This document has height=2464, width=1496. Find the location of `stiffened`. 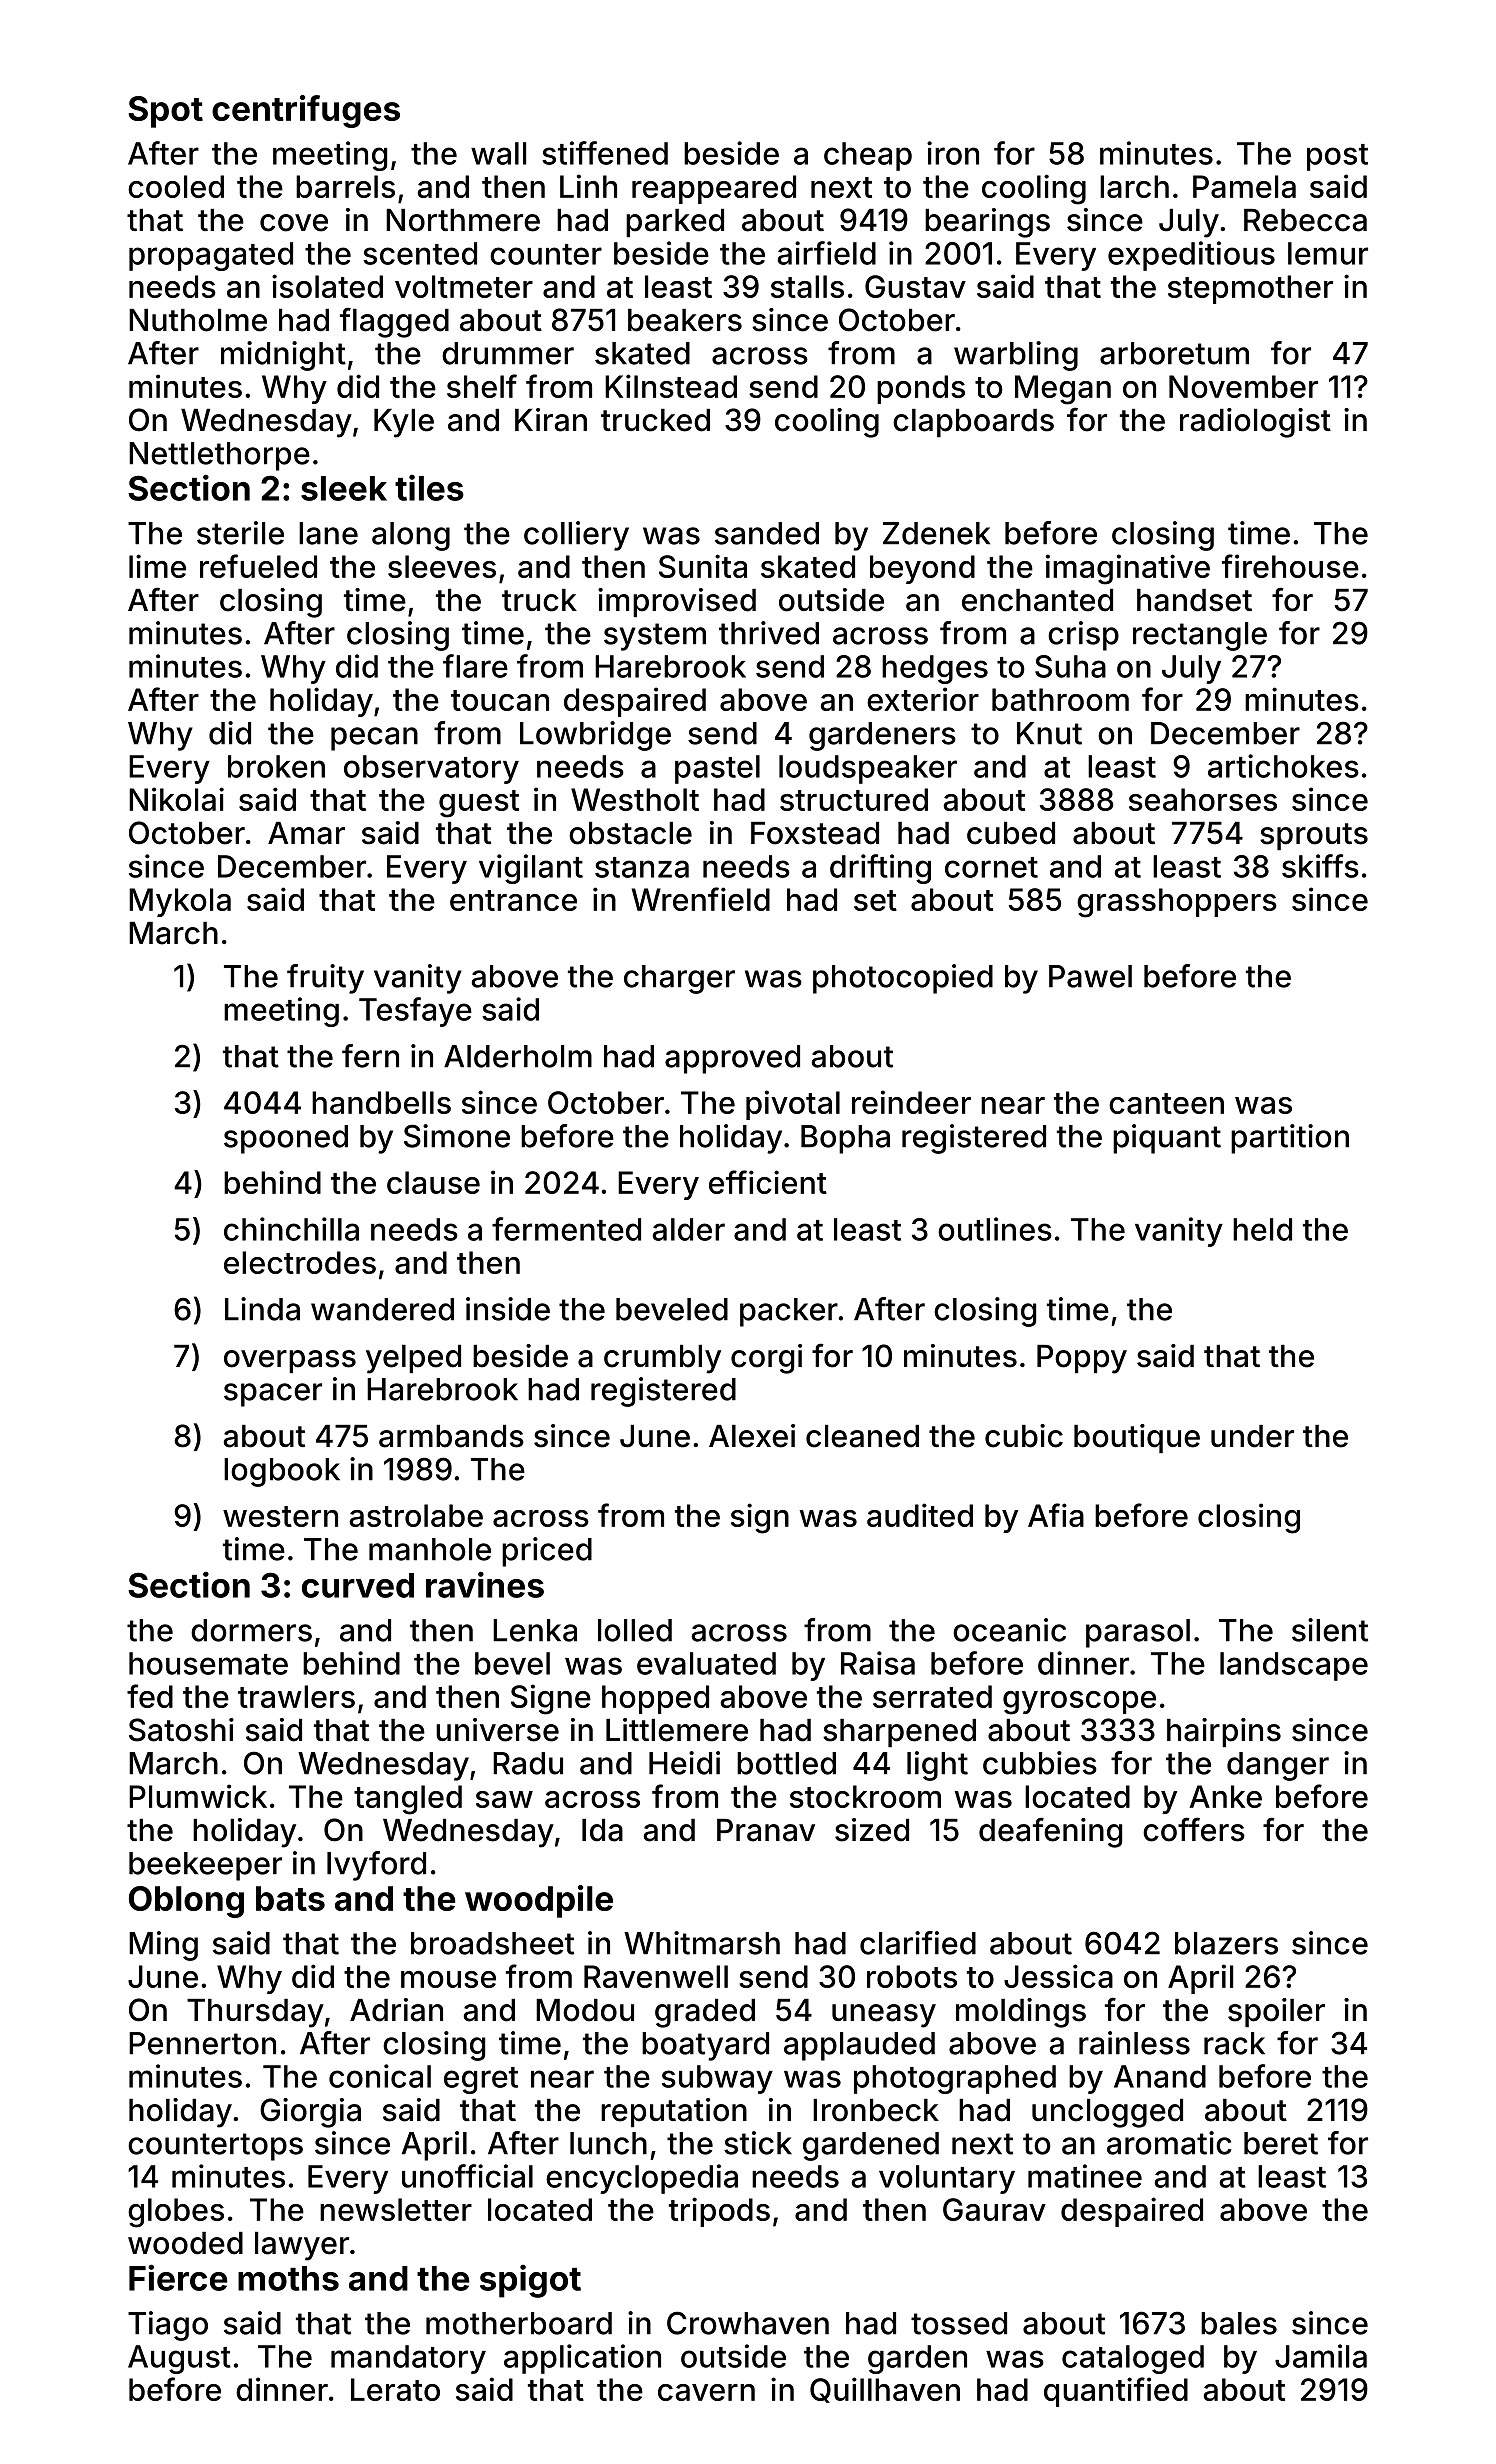

stiffened is located at coordinates (605, 153).
